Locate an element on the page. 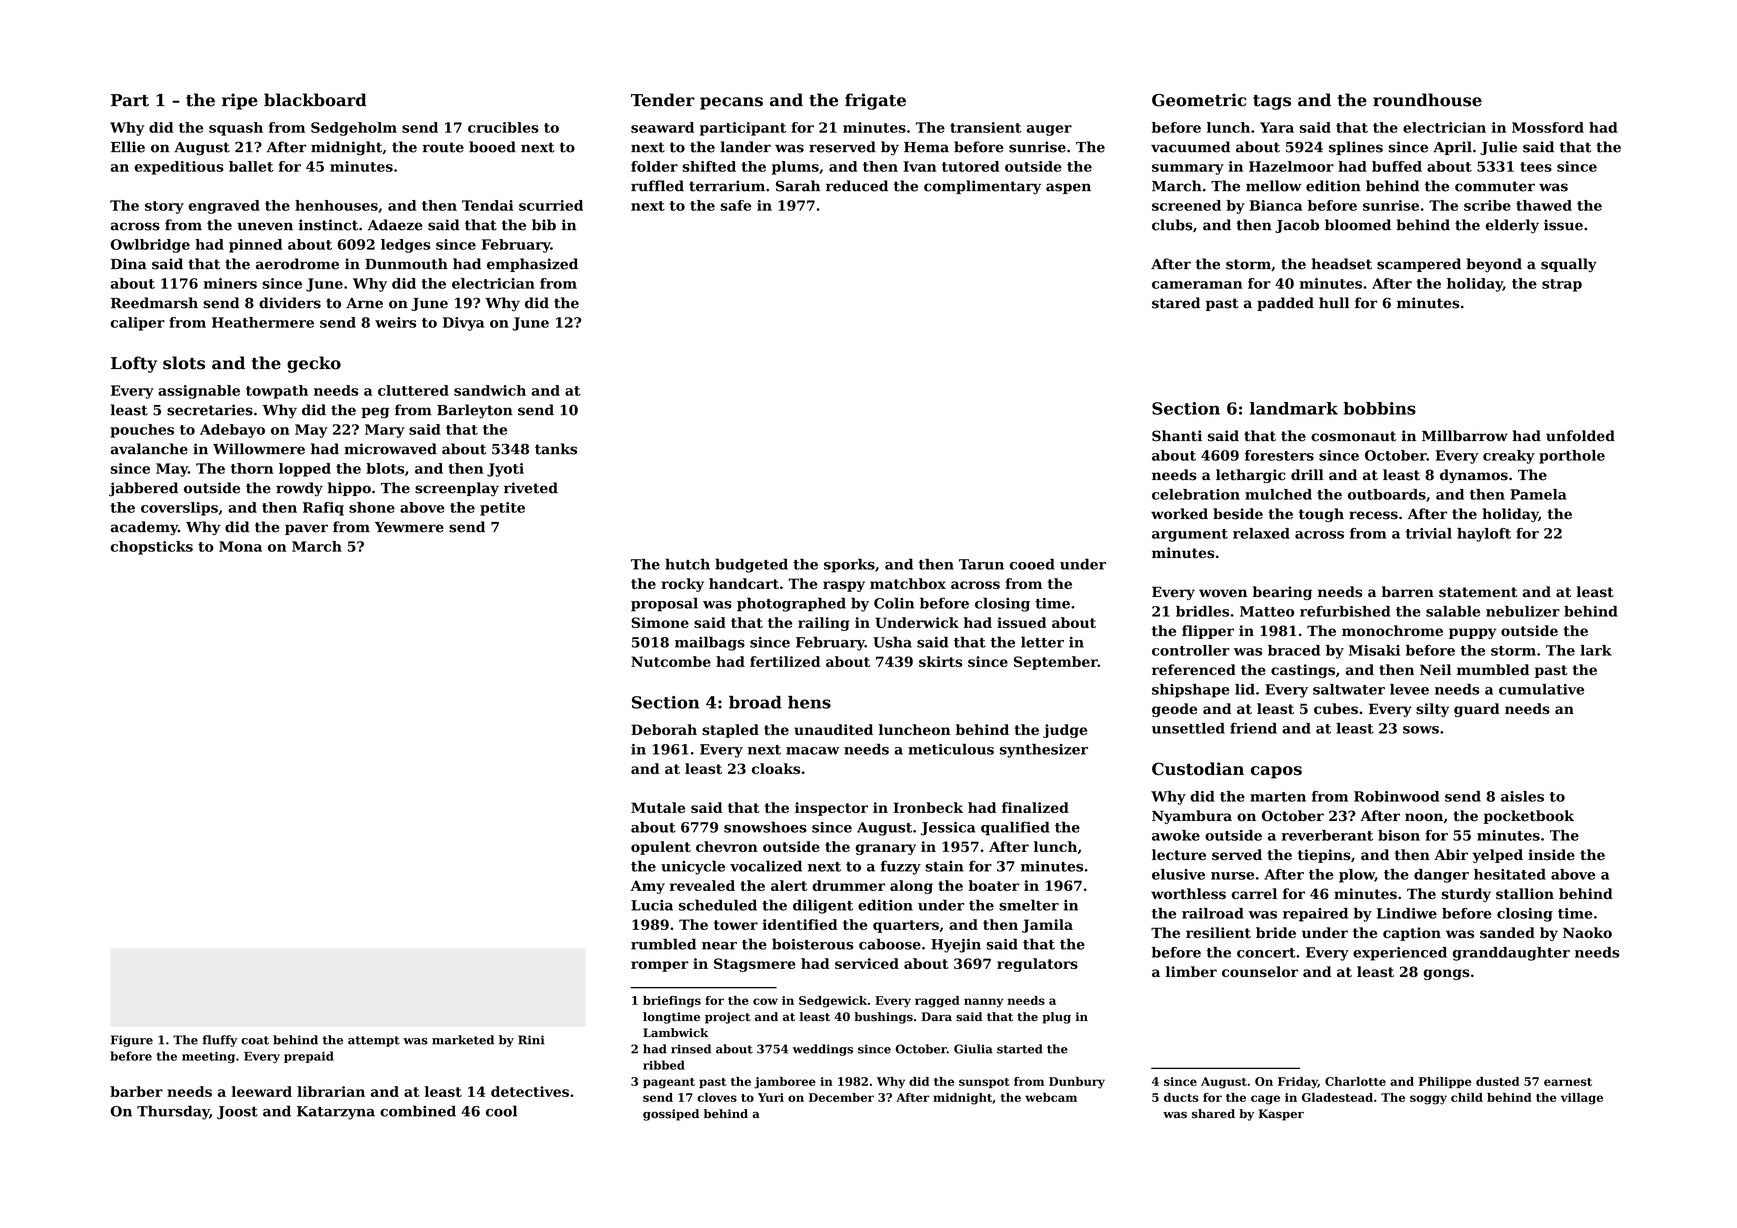  controller is located at coordinates (1191, 650).
